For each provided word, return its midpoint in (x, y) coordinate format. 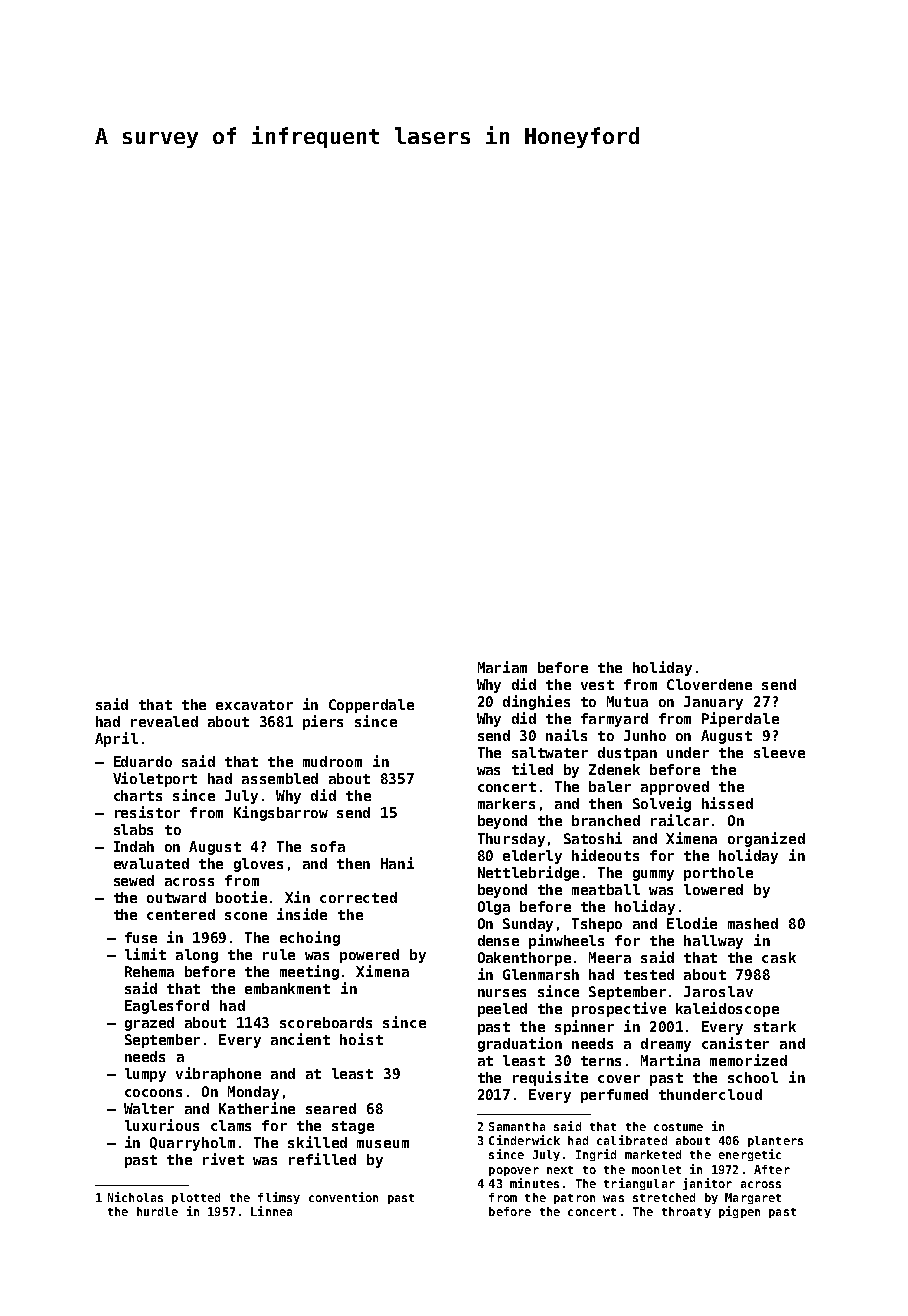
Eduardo (143, 761)
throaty (686, 1212)
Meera (610, 957)
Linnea (271, 1211)
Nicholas (135, 1197)
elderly (532, 857)
